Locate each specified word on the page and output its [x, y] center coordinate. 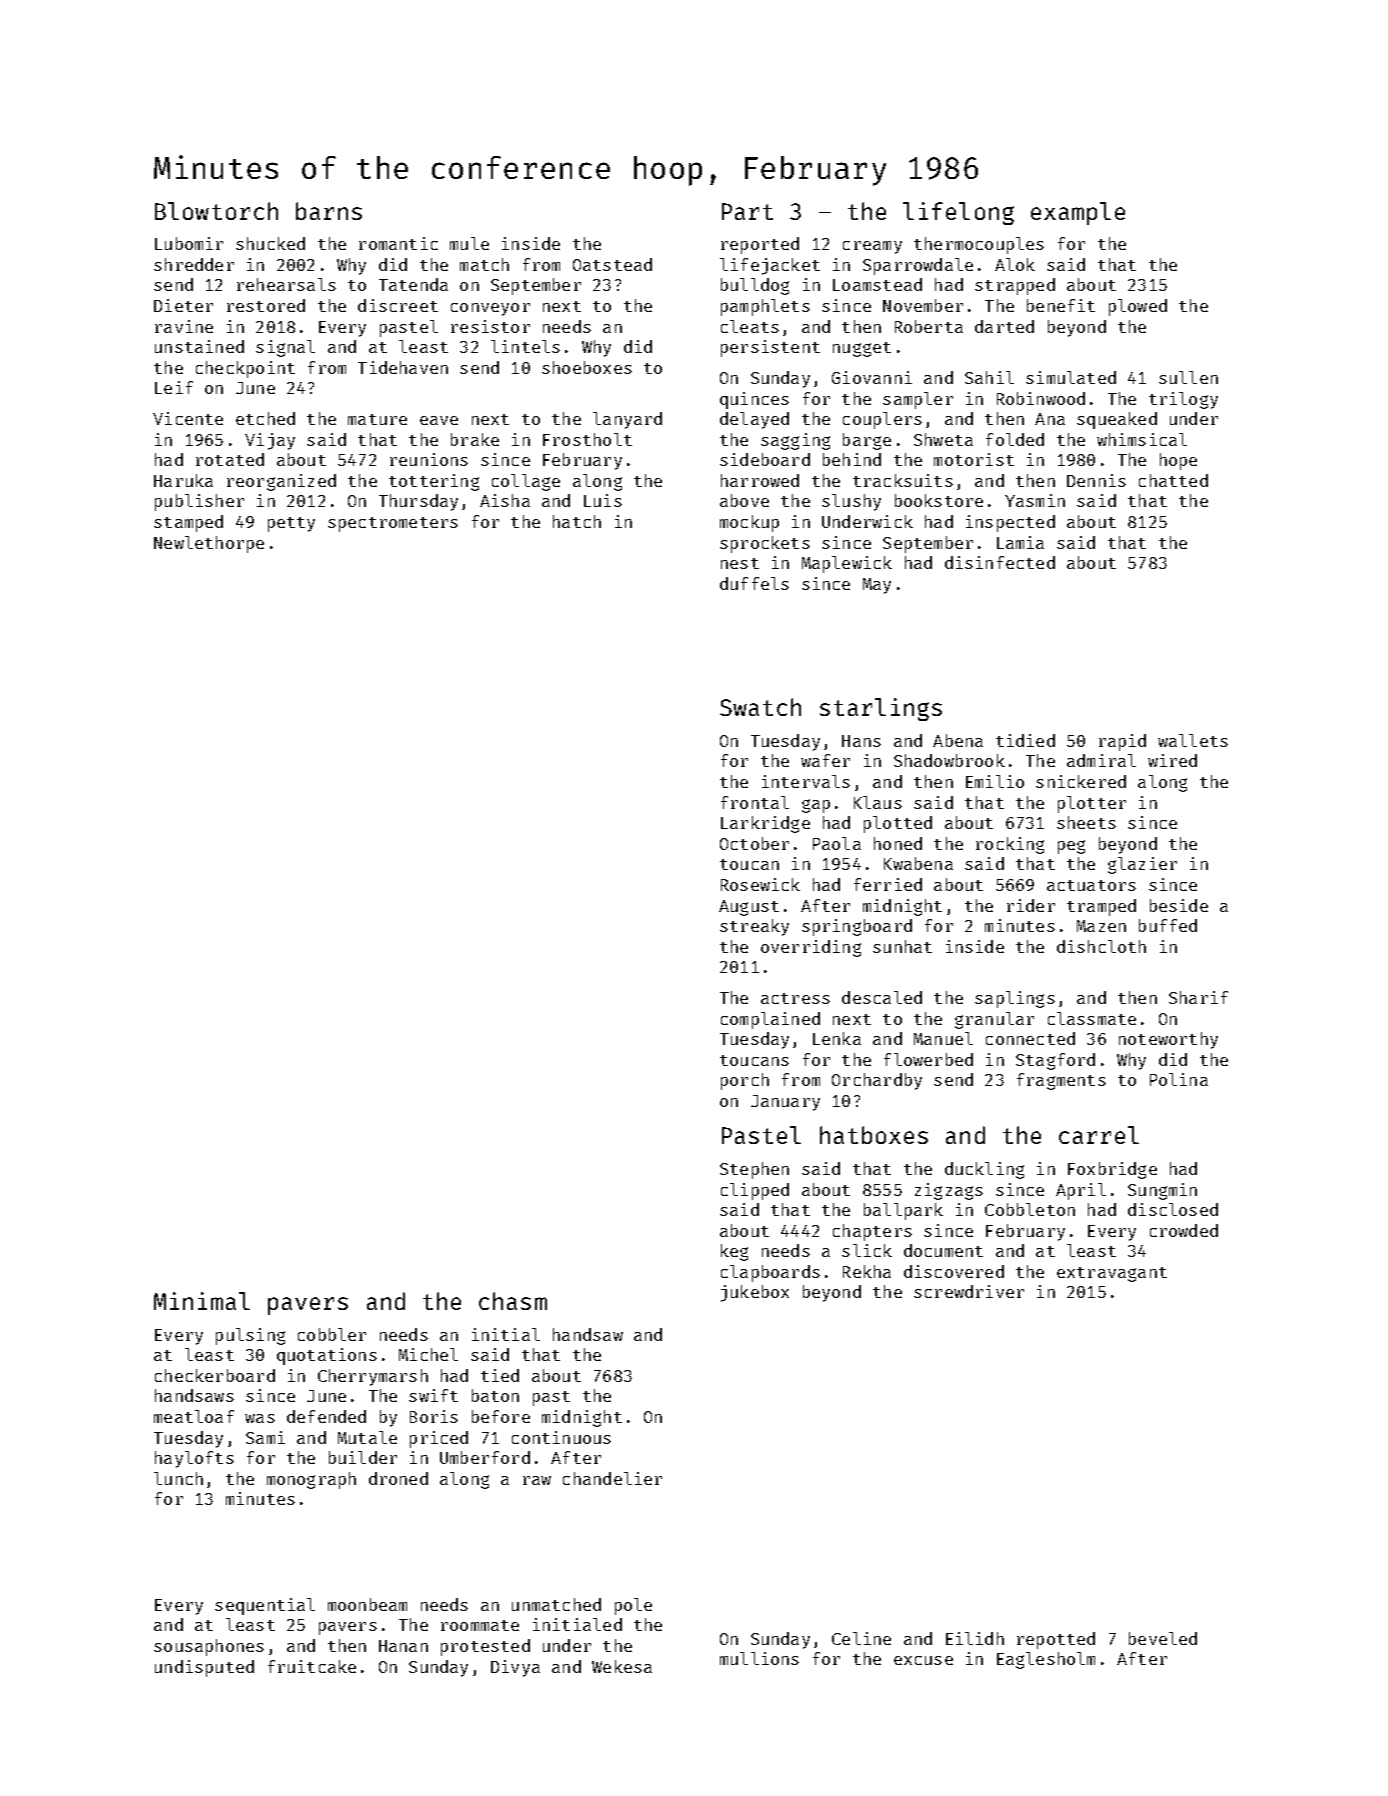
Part [747, 211]
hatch [577, 521]
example [1078, 213]
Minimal [202, 1301]
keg [734, 1252]
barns [329, 211]
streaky [754, 927]
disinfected [1000, 562]
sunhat [902, 946]
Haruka [183, 480]
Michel [428, 1354]
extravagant [1112, 1274]
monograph [311, 1480]
